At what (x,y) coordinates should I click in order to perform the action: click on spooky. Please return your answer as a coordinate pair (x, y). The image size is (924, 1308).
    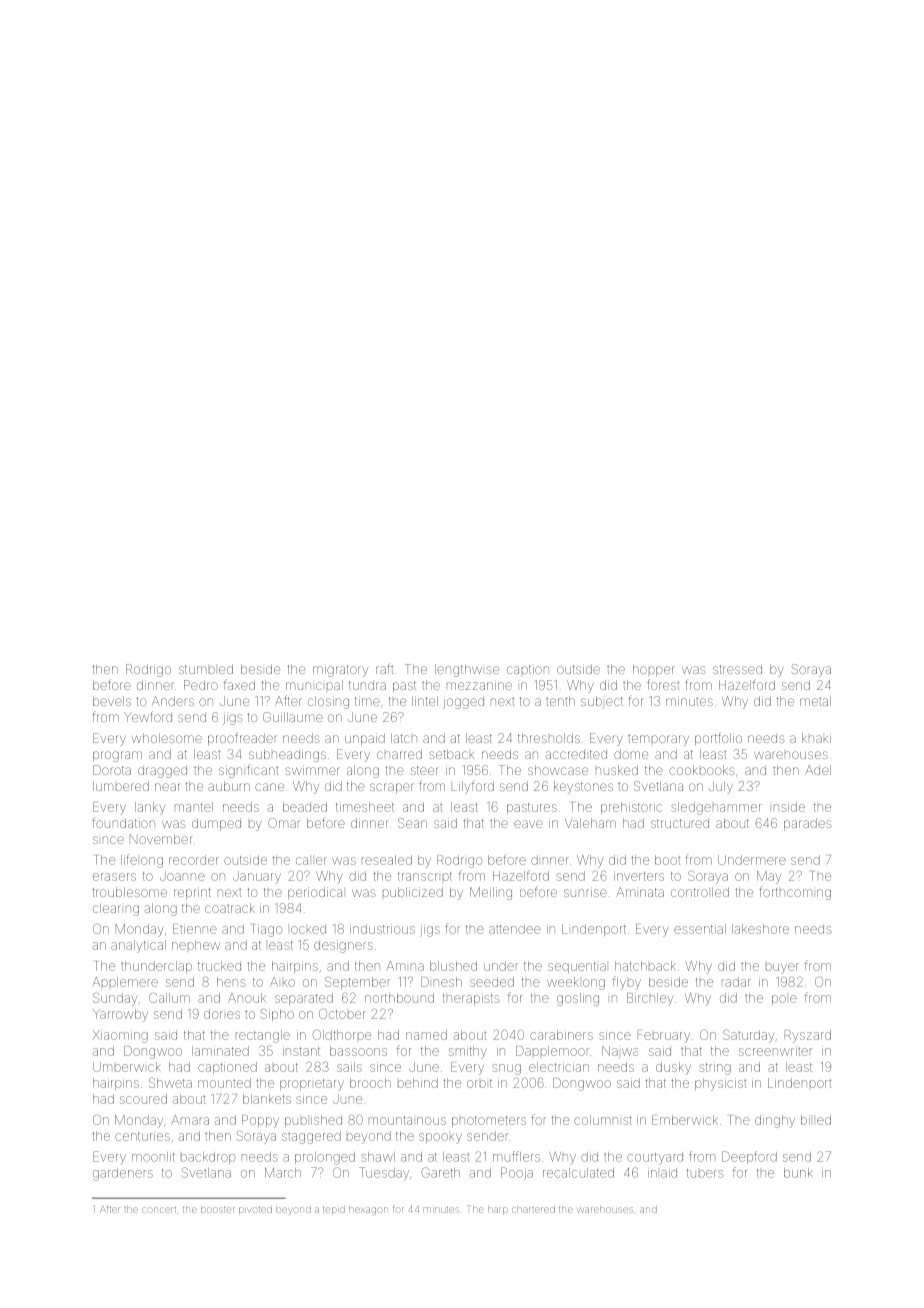
    Looking at the image, I should click on (440, 1138).
